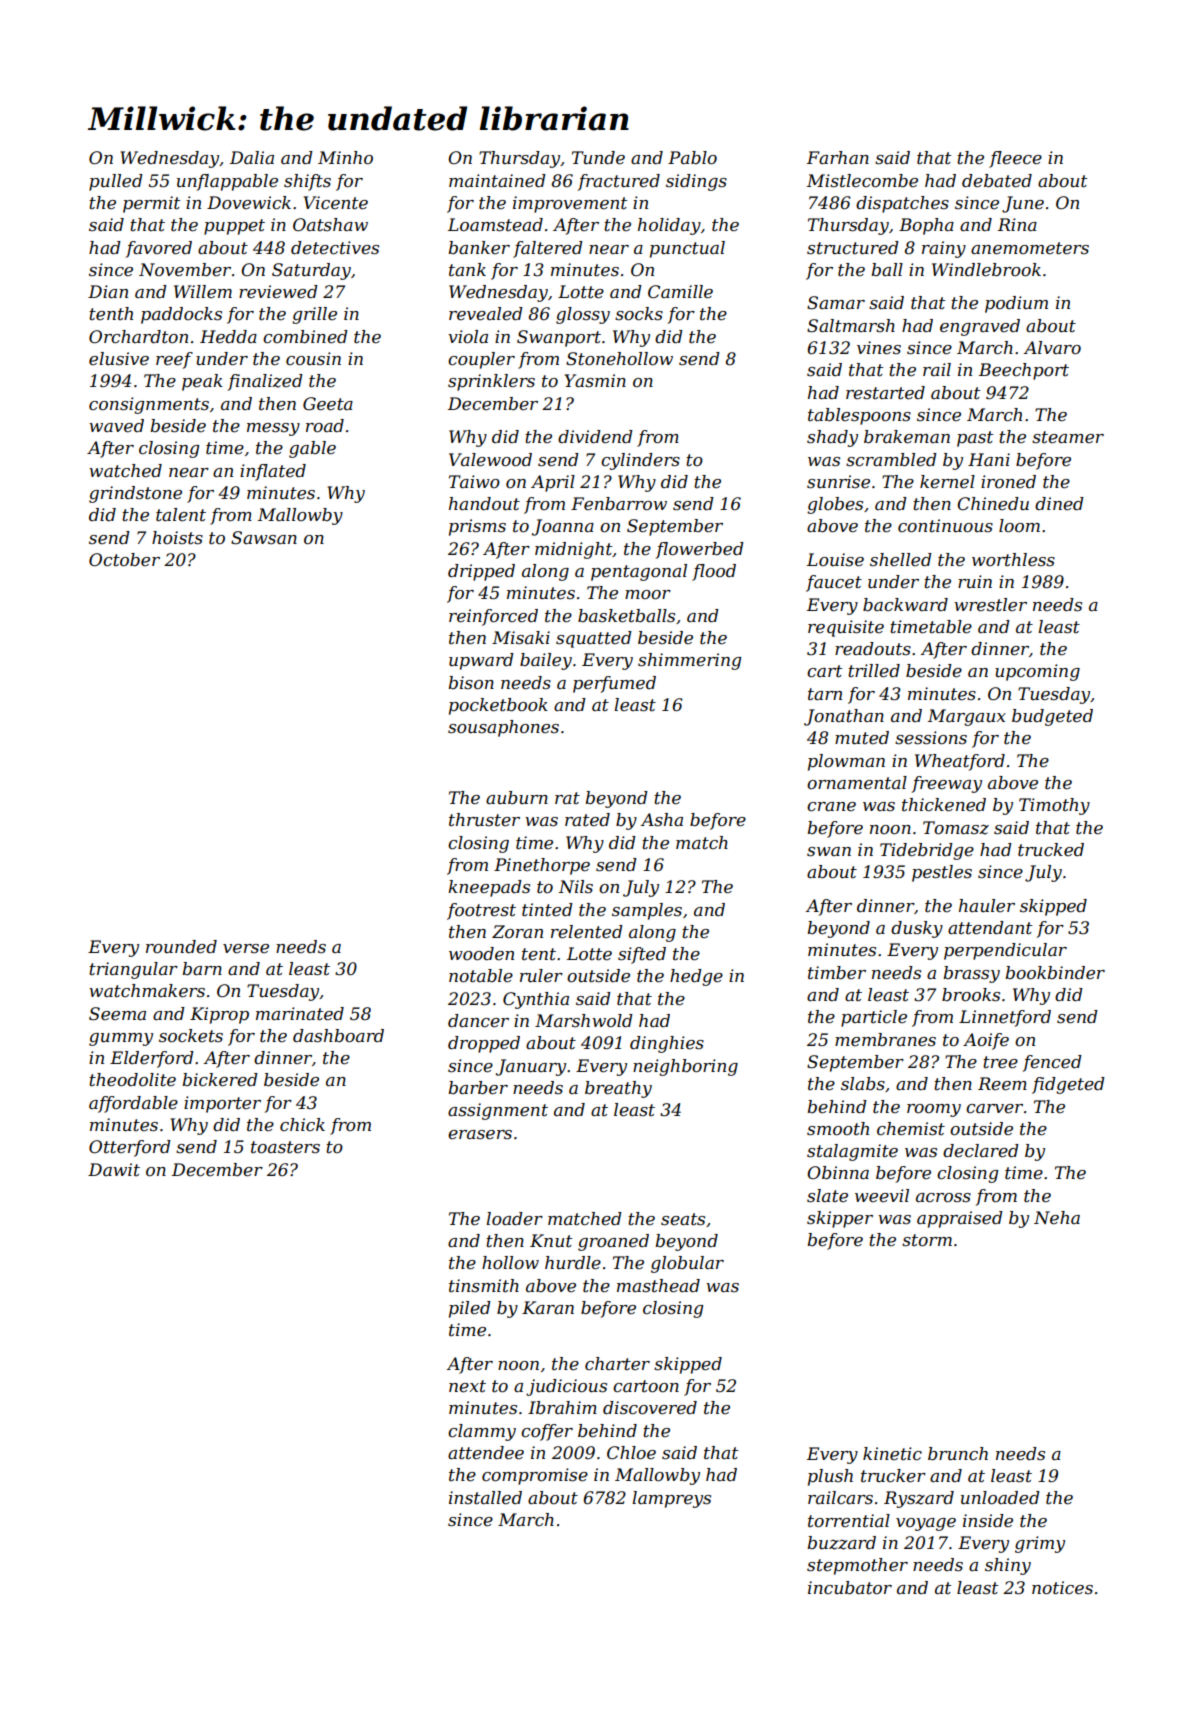 The width and height of the document is (1195, 1730). What do you see at coordinates (852, 1152) in the document?
I see `stalagmite` at bounding box center [852, 1152].
